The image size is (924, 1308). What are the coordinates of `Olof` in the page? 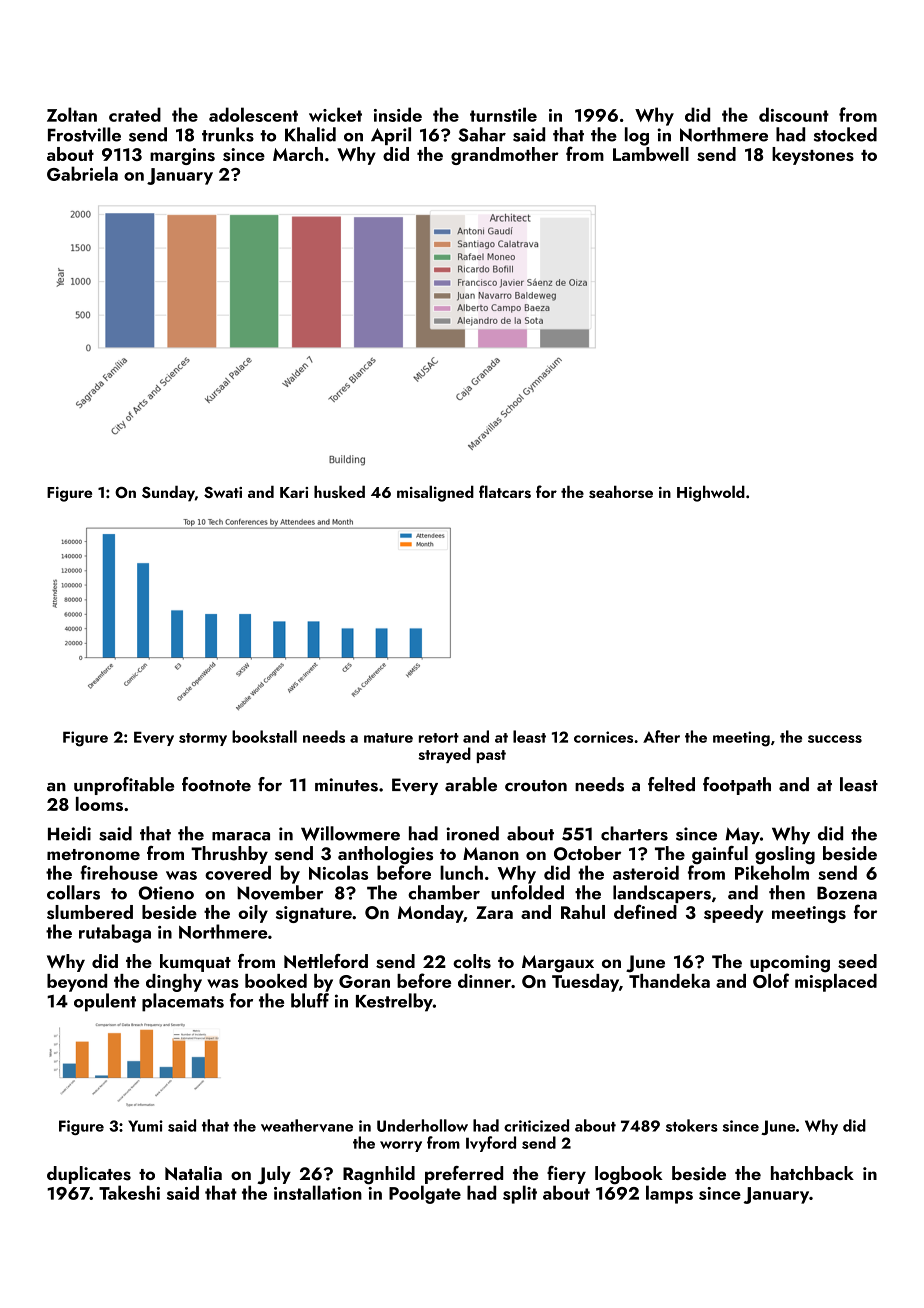 It's located at (771, 980).
